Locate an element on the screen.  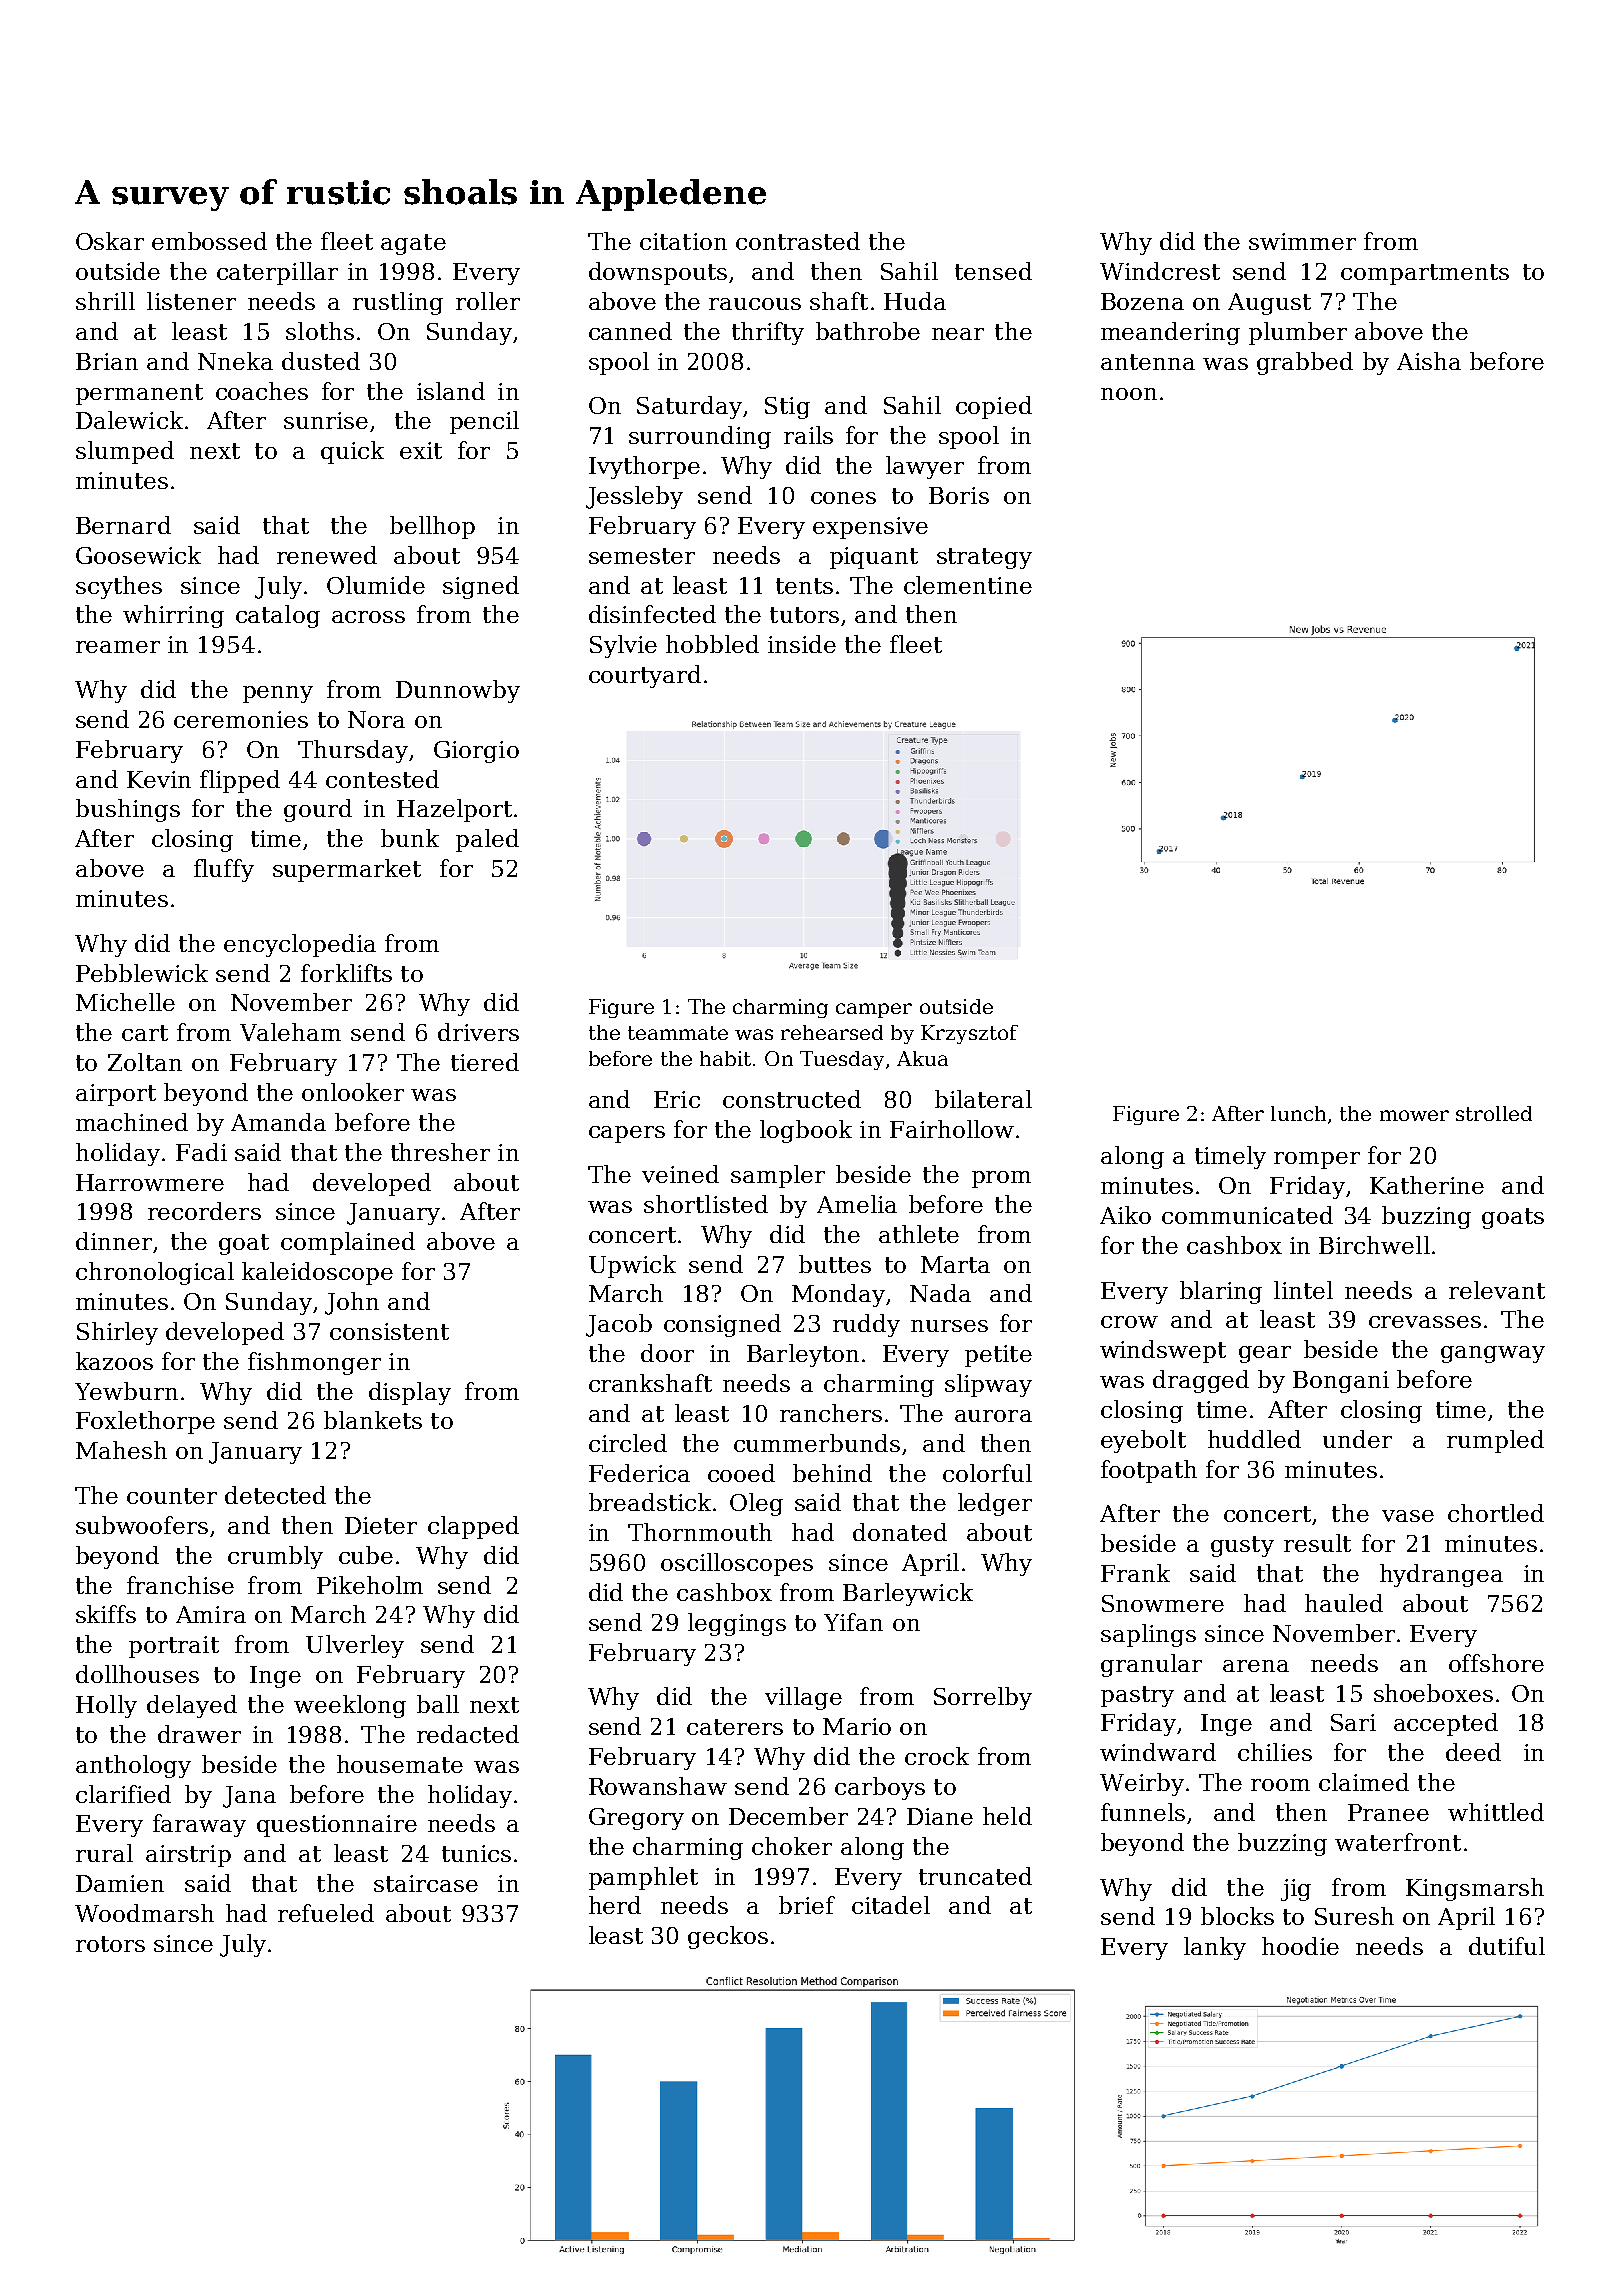
compartments is located at coordinates (1425, 274).
